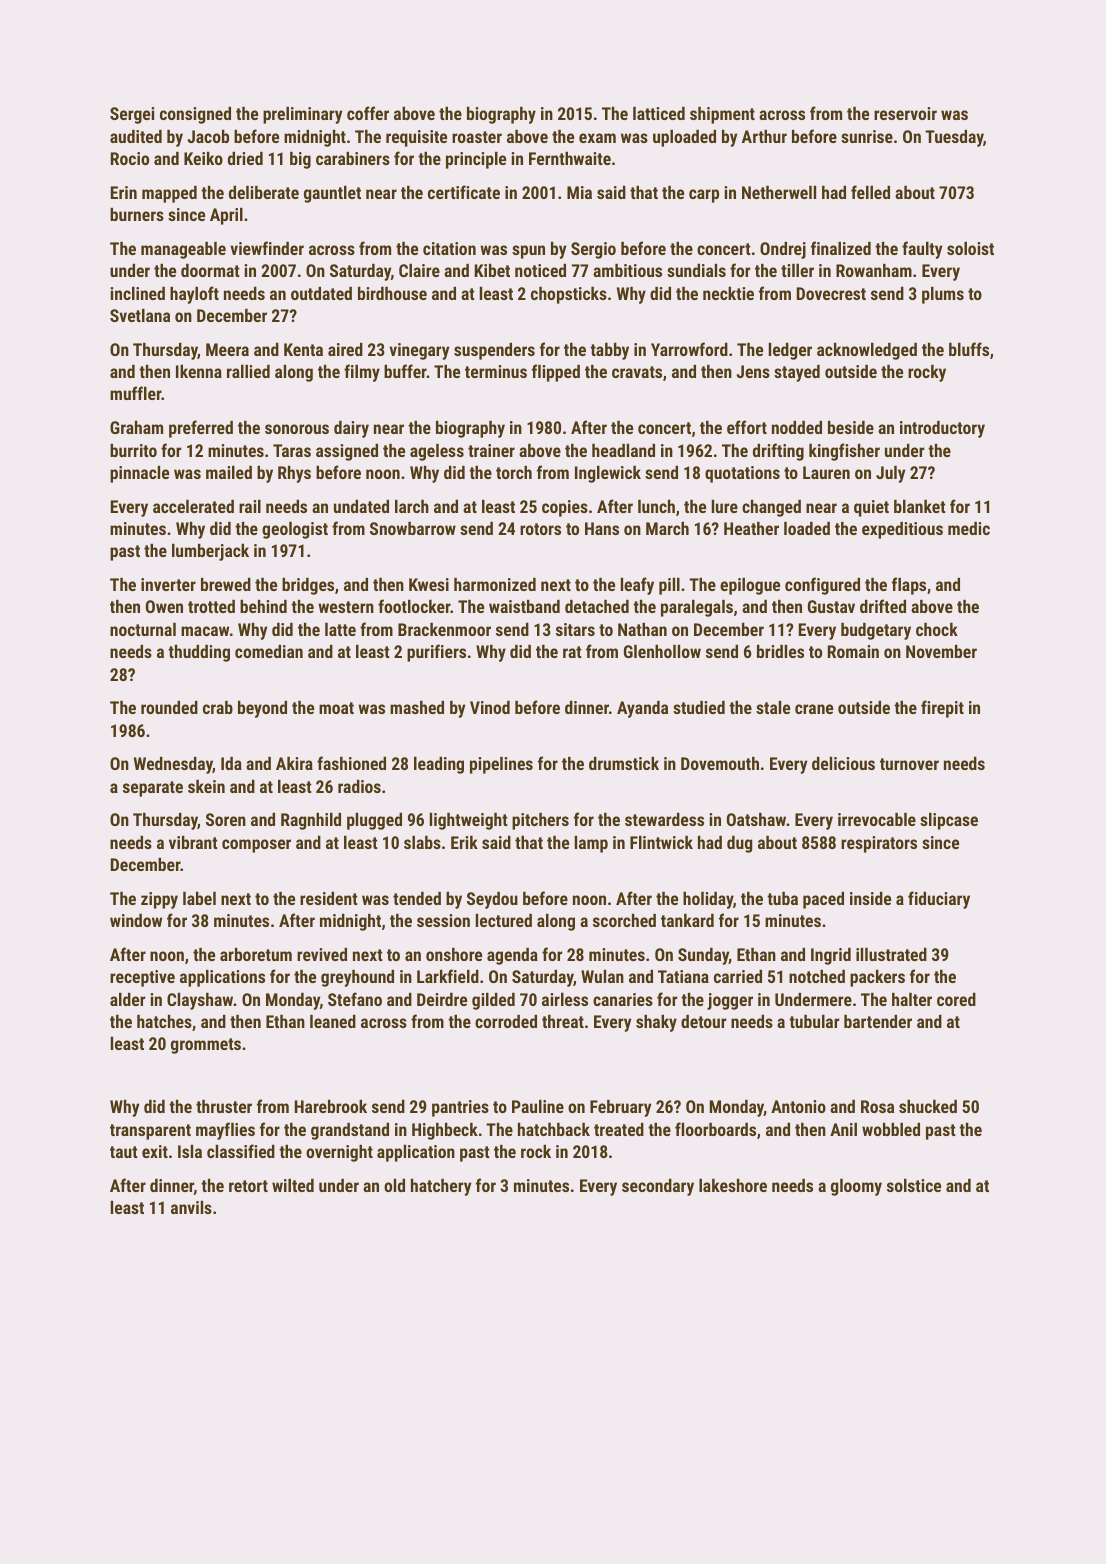  What do you see at coordinates (492, 270) in the image?
I see `Kibet` at bounding box center [492, 270].
